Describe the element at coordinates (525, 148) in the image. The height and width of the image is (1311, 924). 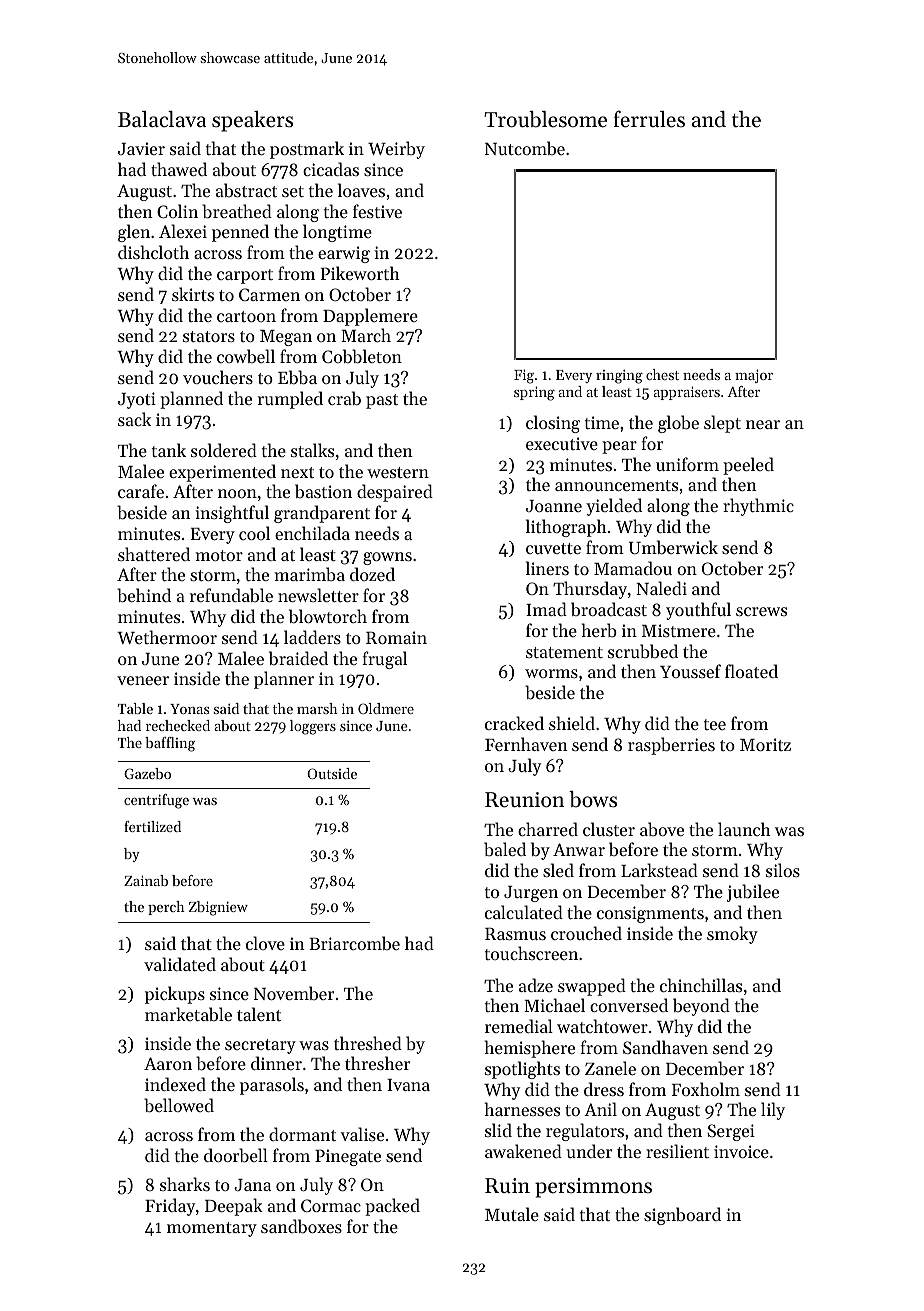
I see `Nutcombe` at that location.
